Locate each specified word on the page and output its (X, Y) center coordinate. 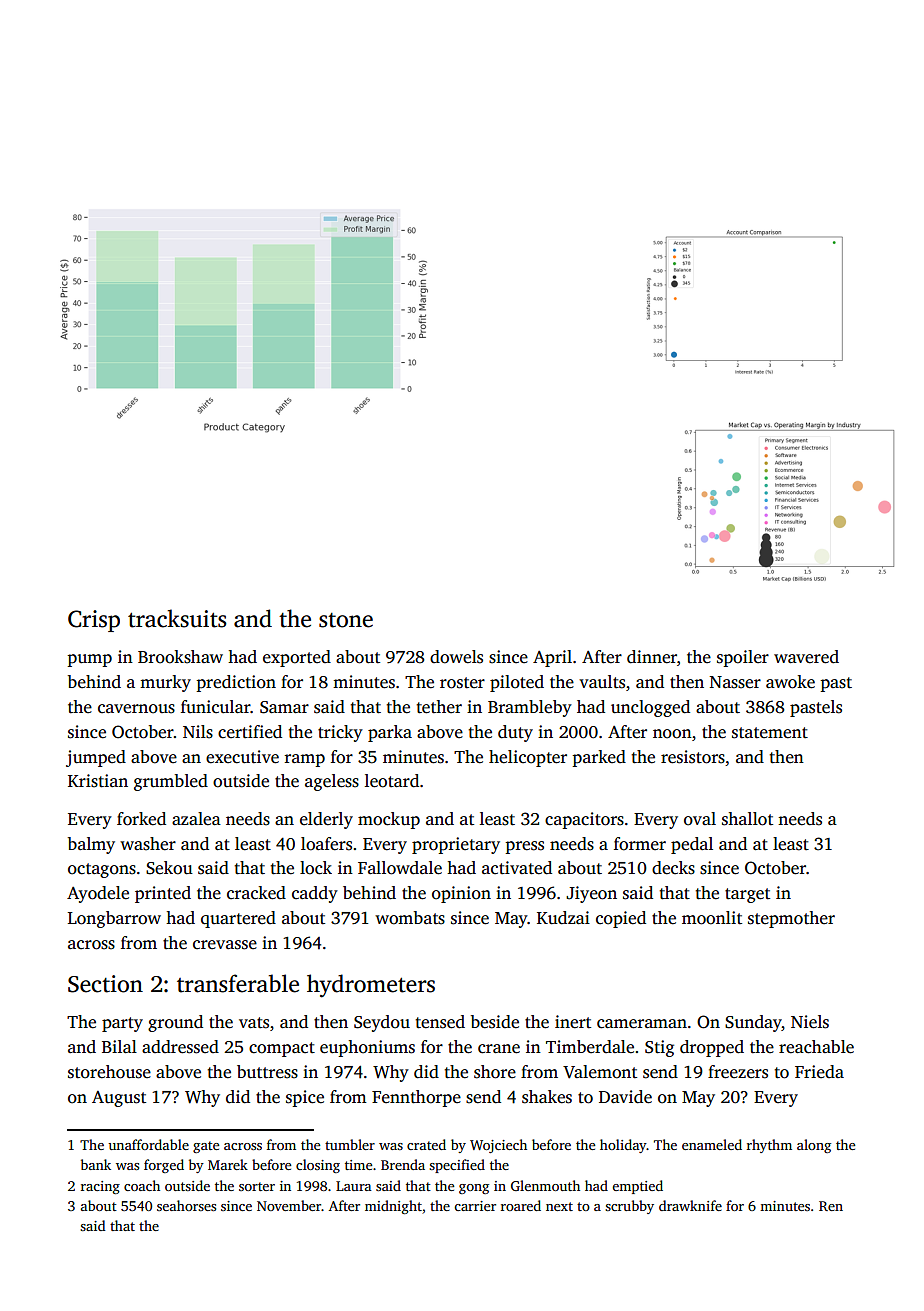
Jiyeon (591, 894)
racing (100, 1187)
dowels (456, 657)
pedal (692, 845)
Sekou (169, 868)
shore (495, 1072)
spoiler (743, 658)
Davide (625, 1097)
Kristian (98, 781)
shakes (547, 1097)
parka (390, 733)
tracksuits (177, 618)
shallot (747, 819)
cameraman (642, 1024)
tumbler (350, 1144)
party (122, 1024)
